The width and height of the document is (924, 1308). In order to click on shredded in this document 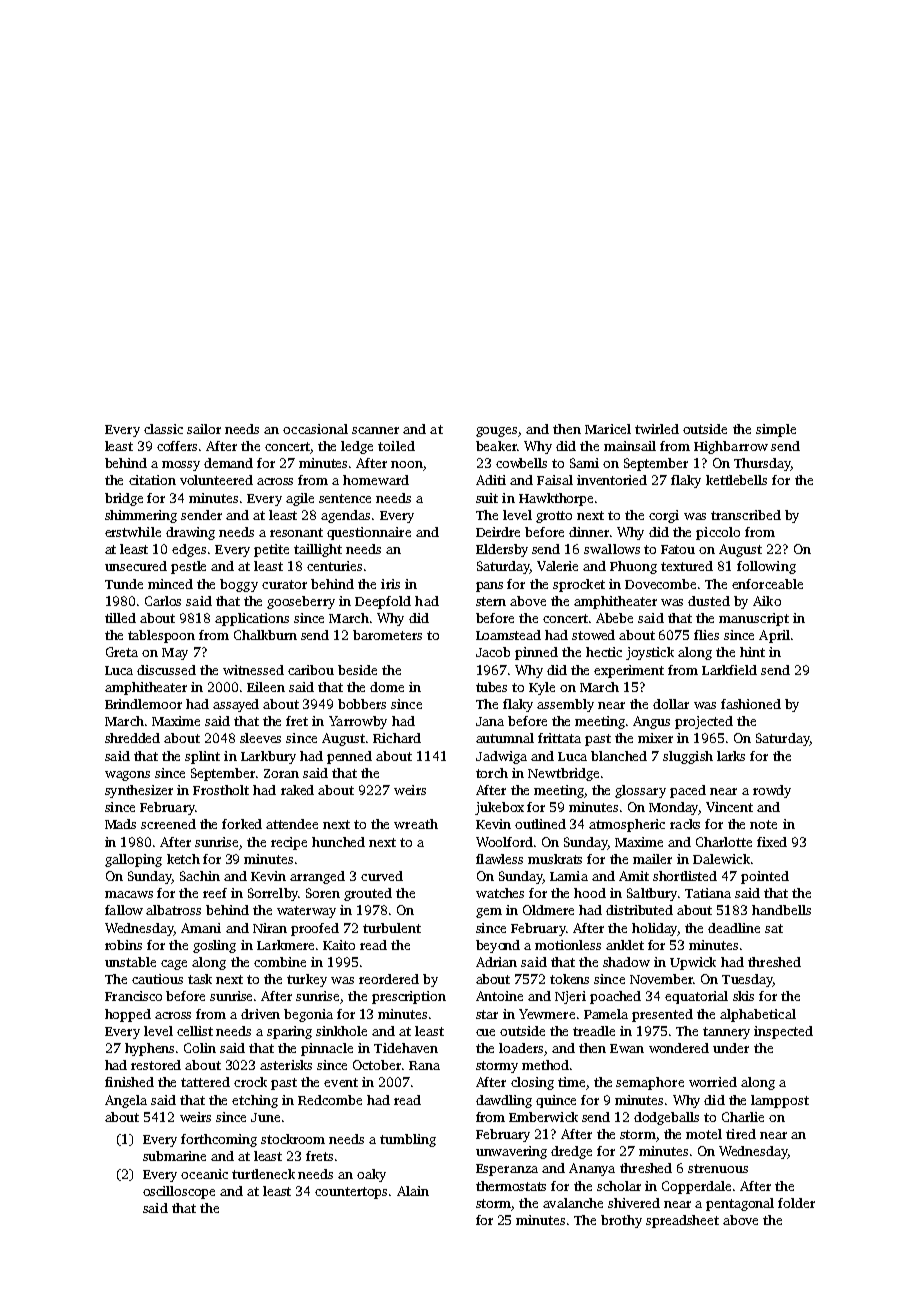, I will do `click(132, 738)`.
